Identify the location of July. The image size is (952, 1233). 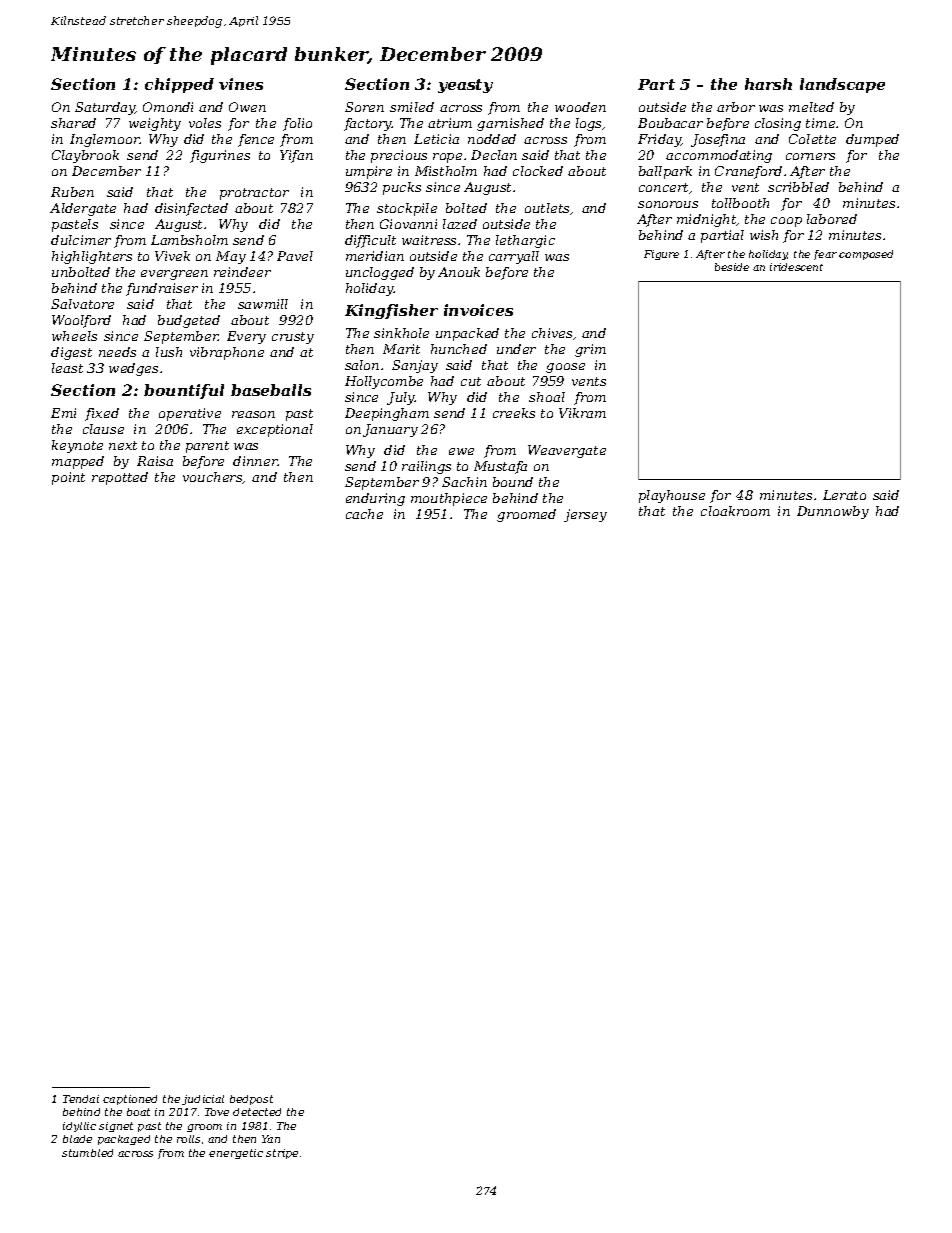
(401, 398).
